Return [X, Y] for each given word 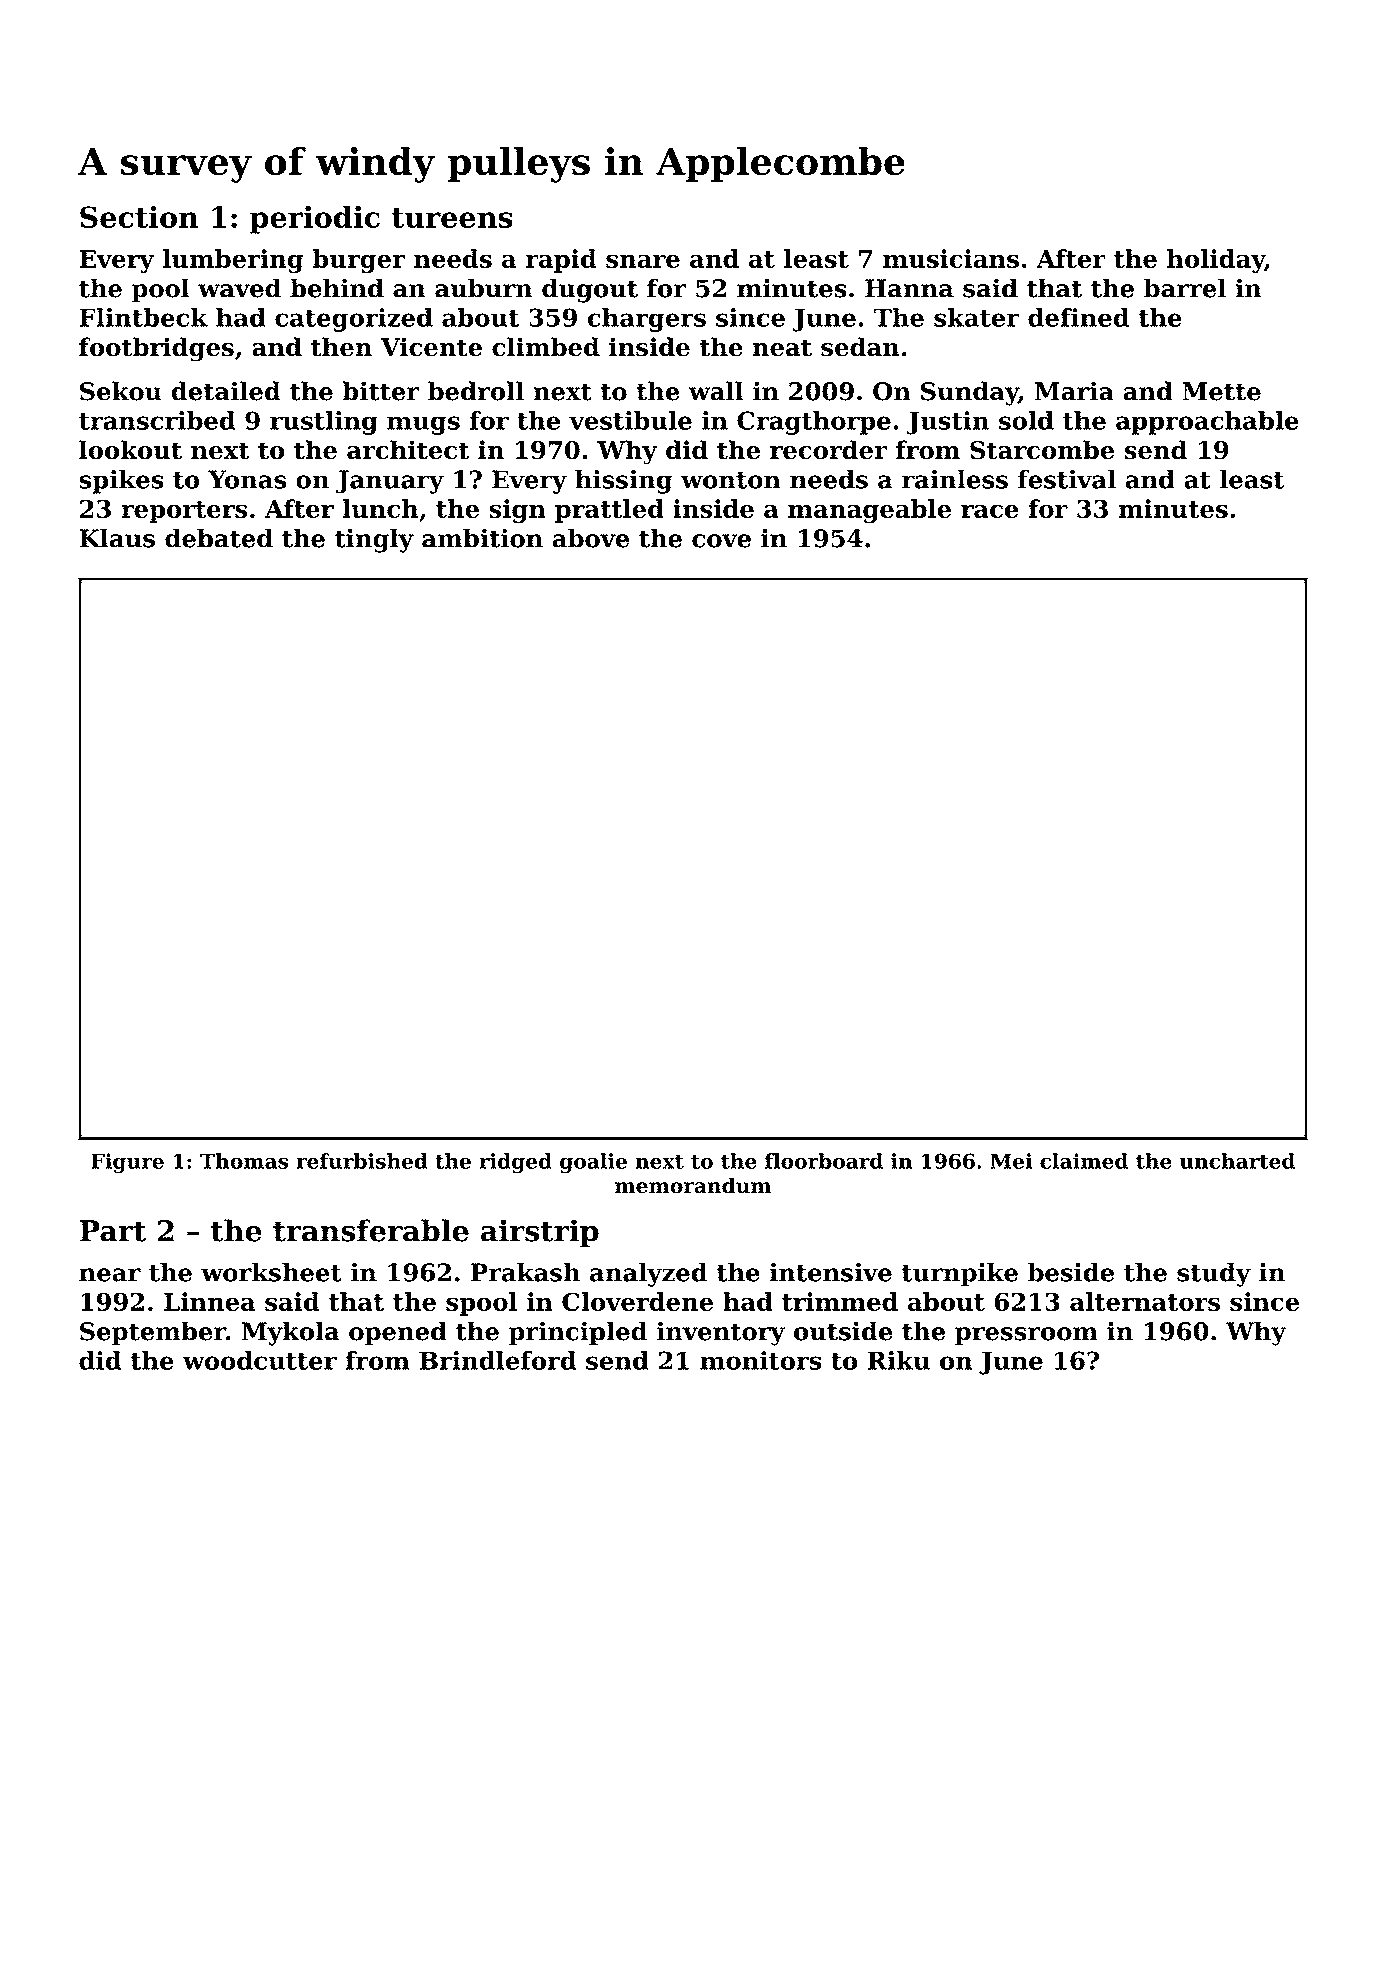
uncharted [1237, 1161]
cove [721, 541]
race [990, 511]
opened [398, 1333]
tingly [374, 540]
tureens [452, 218]
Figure [127, 1163]
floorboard [824, 1161]
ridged [515, 1163]
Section [139, 217]
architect [408, 450]
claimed [1084, 1161]
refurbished [362, 1161]
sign [517, 511]
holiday [1216, 261]
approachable [1207, 423]
